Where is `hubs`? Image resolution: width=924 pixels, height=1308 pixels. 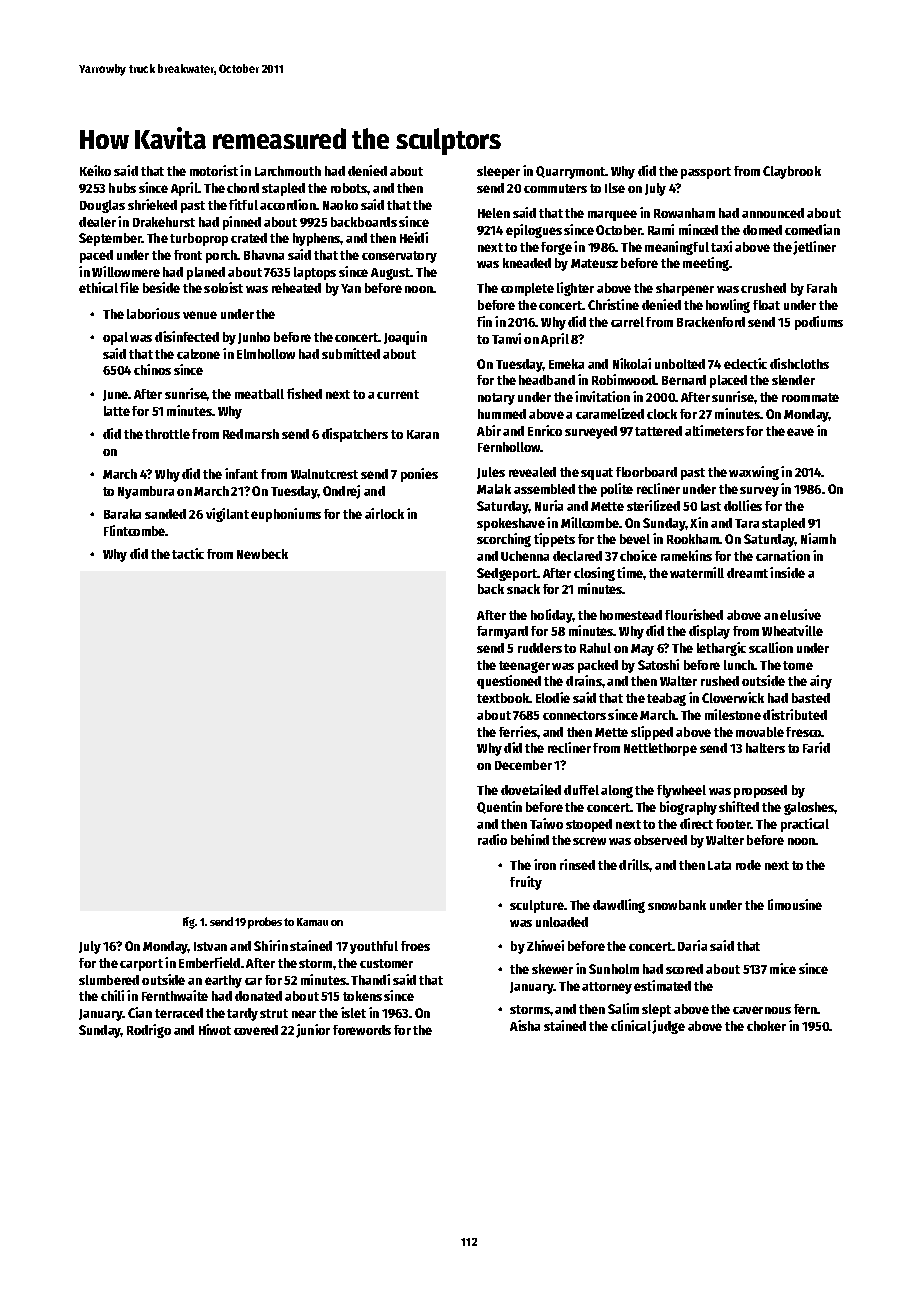
hubs is located at coordinates (122, 188).
